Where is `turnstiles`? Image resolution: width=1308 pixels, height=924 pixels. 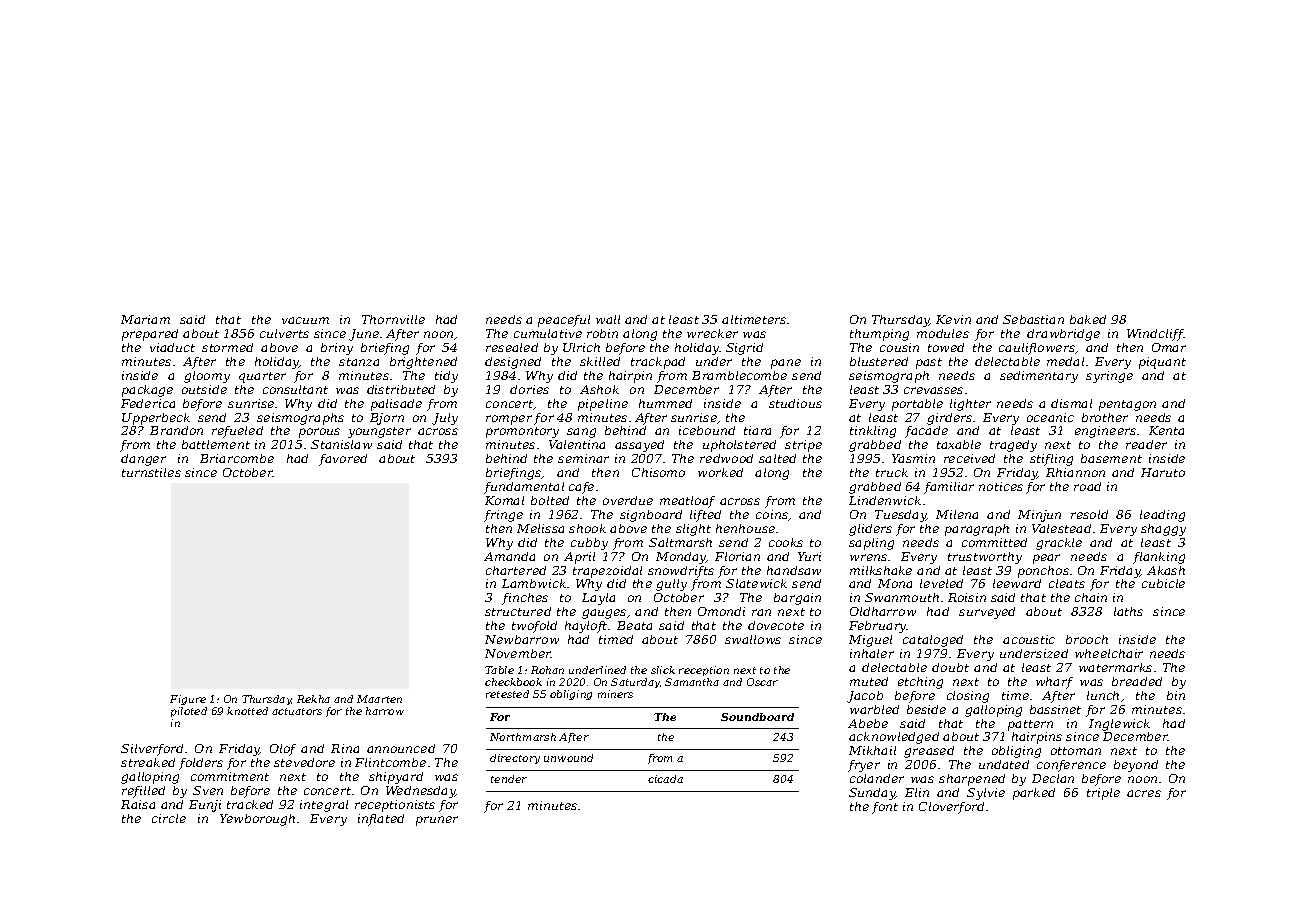 turnstiles is located at coordinates (151, 472).
